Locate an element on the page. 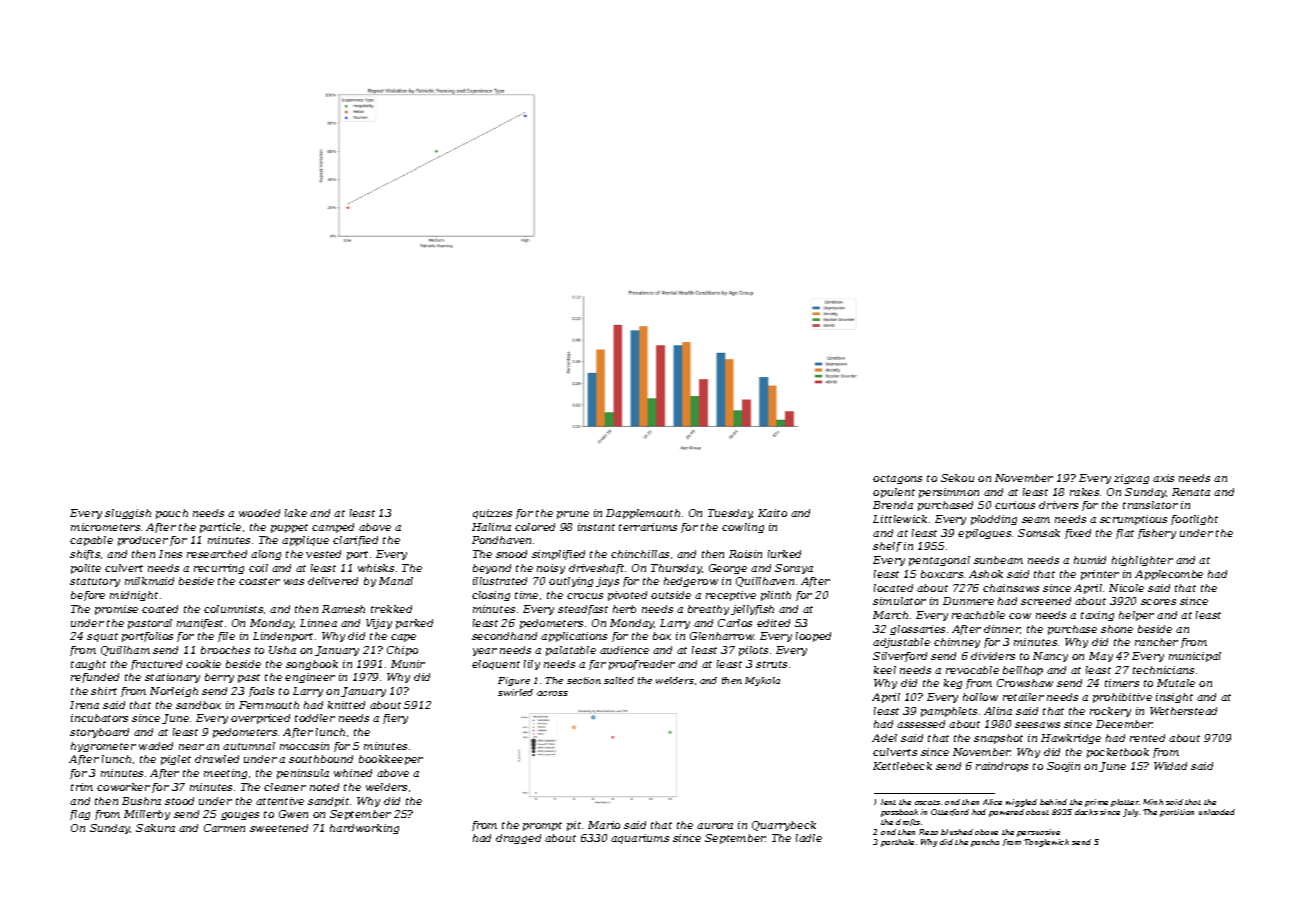 This page has width=1308, height=924. aquariums is located at coordinates (640, 839).
